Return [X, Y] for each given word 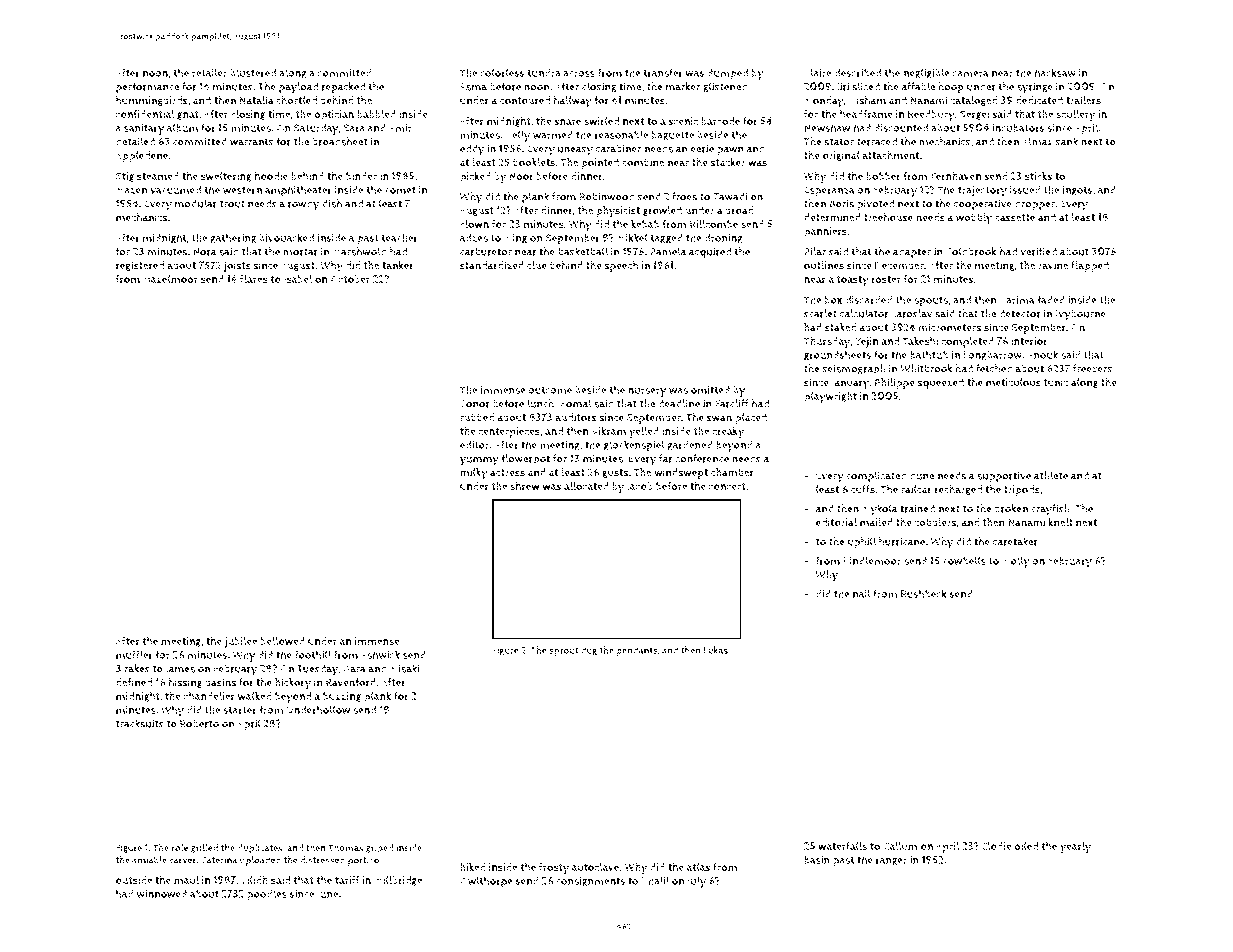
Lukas [716, 650]
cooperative [983, 205]
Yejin [866, 342]
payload [298, 88]
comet [400, 190]
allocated [586, 486]
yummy [479, 461]
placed [751, 418]
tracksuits [140, 723]
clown [474, 224]
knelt [1060, 522]
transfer [663, 72]
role [180, 848]
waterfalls [842, 846]
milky [474, 474]
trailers [1083, 100]
